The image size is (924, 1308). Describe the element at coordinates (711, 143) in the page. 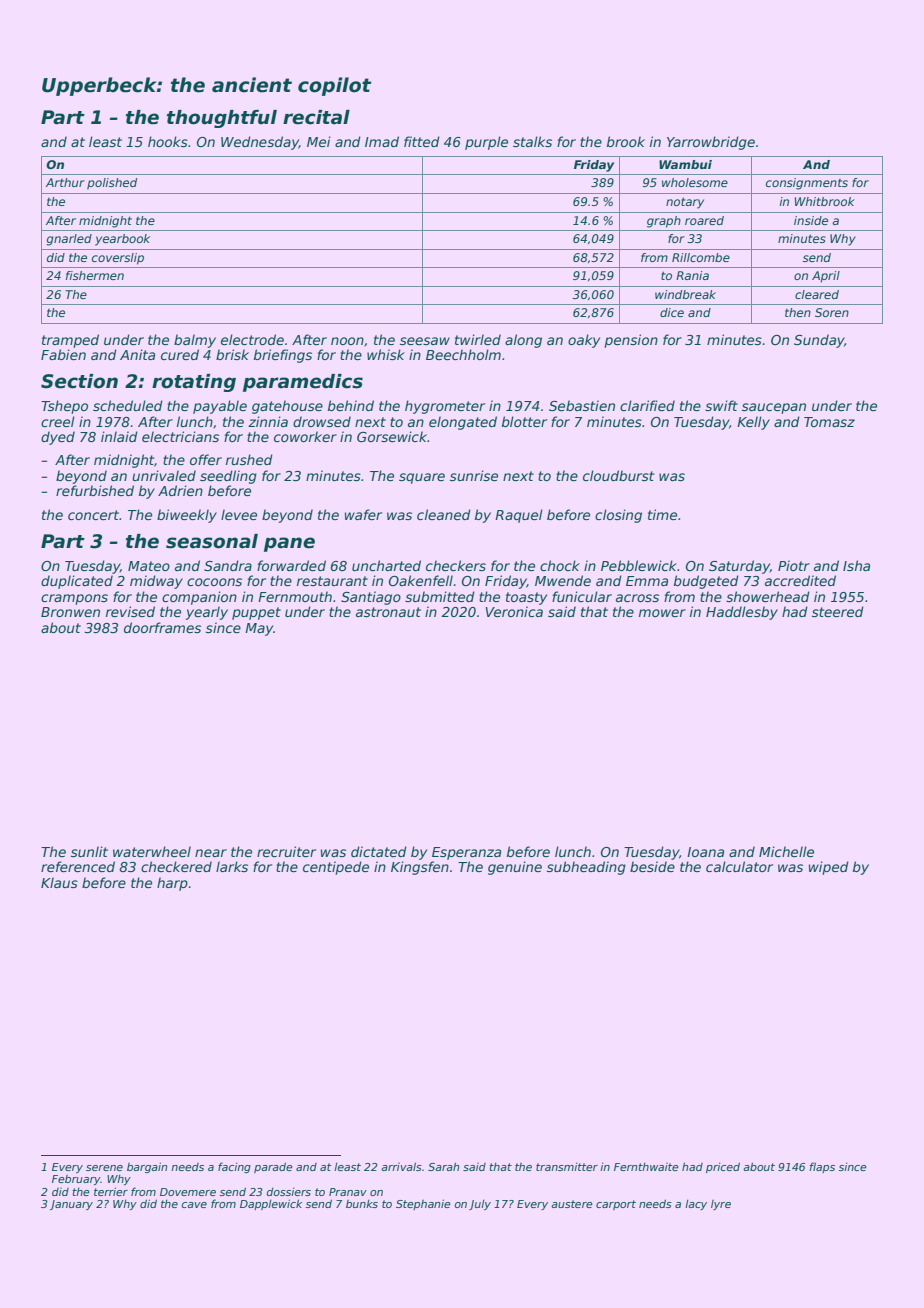

I see `Yarrowbridge` at that location.
